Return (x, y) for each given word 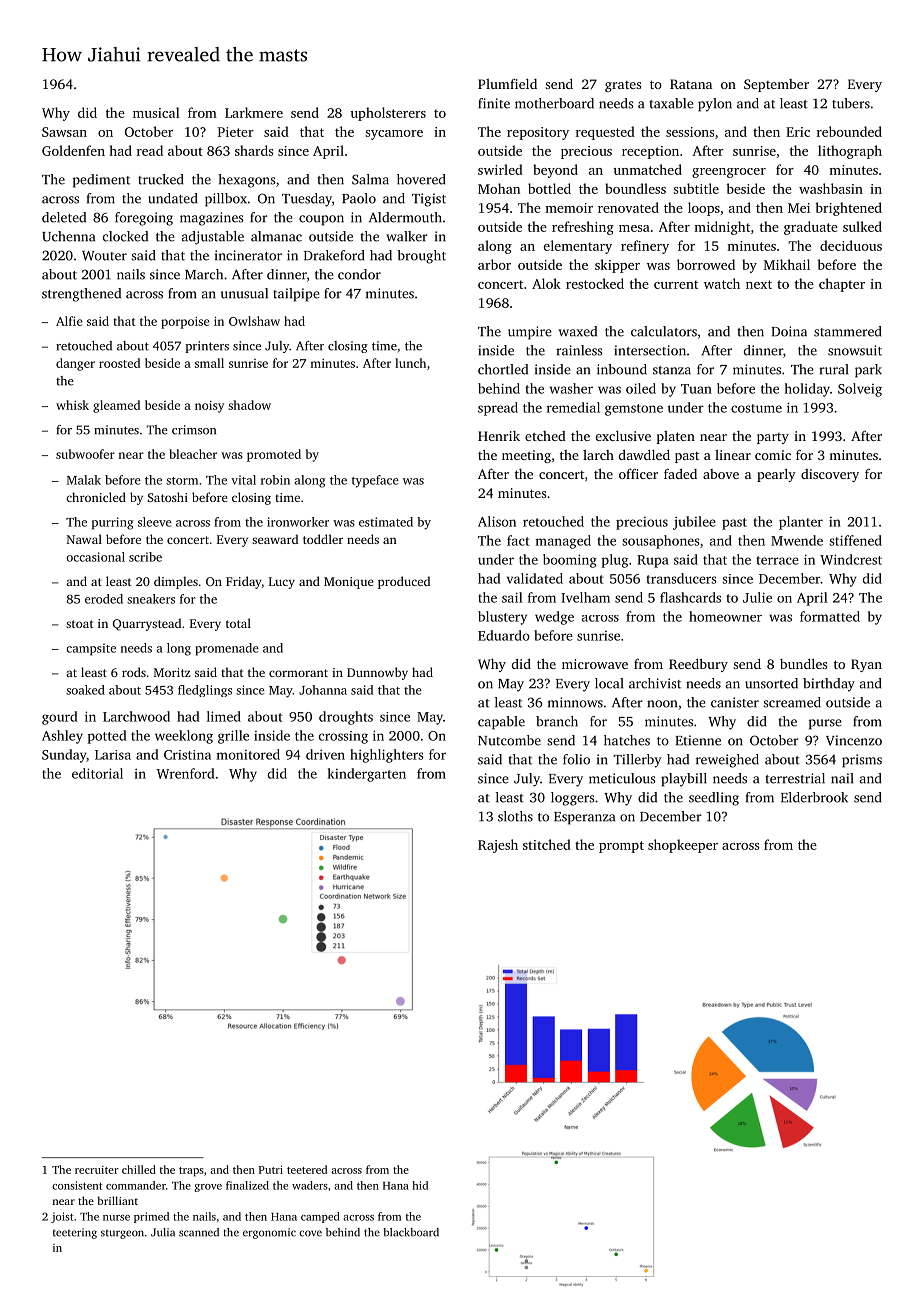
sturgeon (122, 1234)
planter (801, 523)
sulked (862, 226)
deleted (64, 217)
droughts (346, 718)
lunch (410, 363)
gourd (60, 718)
